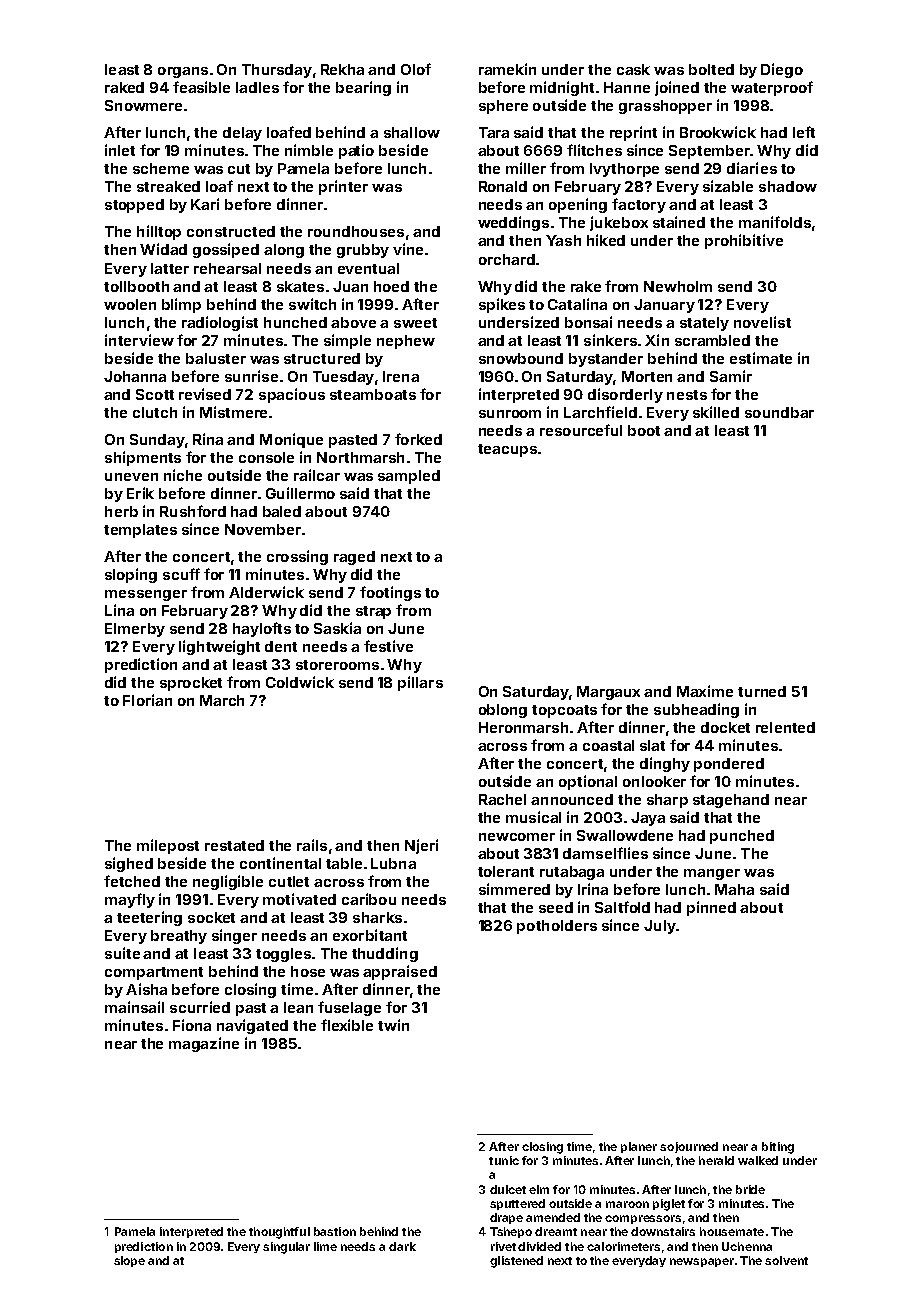  I want to click on Diego, so click(782, 70).
